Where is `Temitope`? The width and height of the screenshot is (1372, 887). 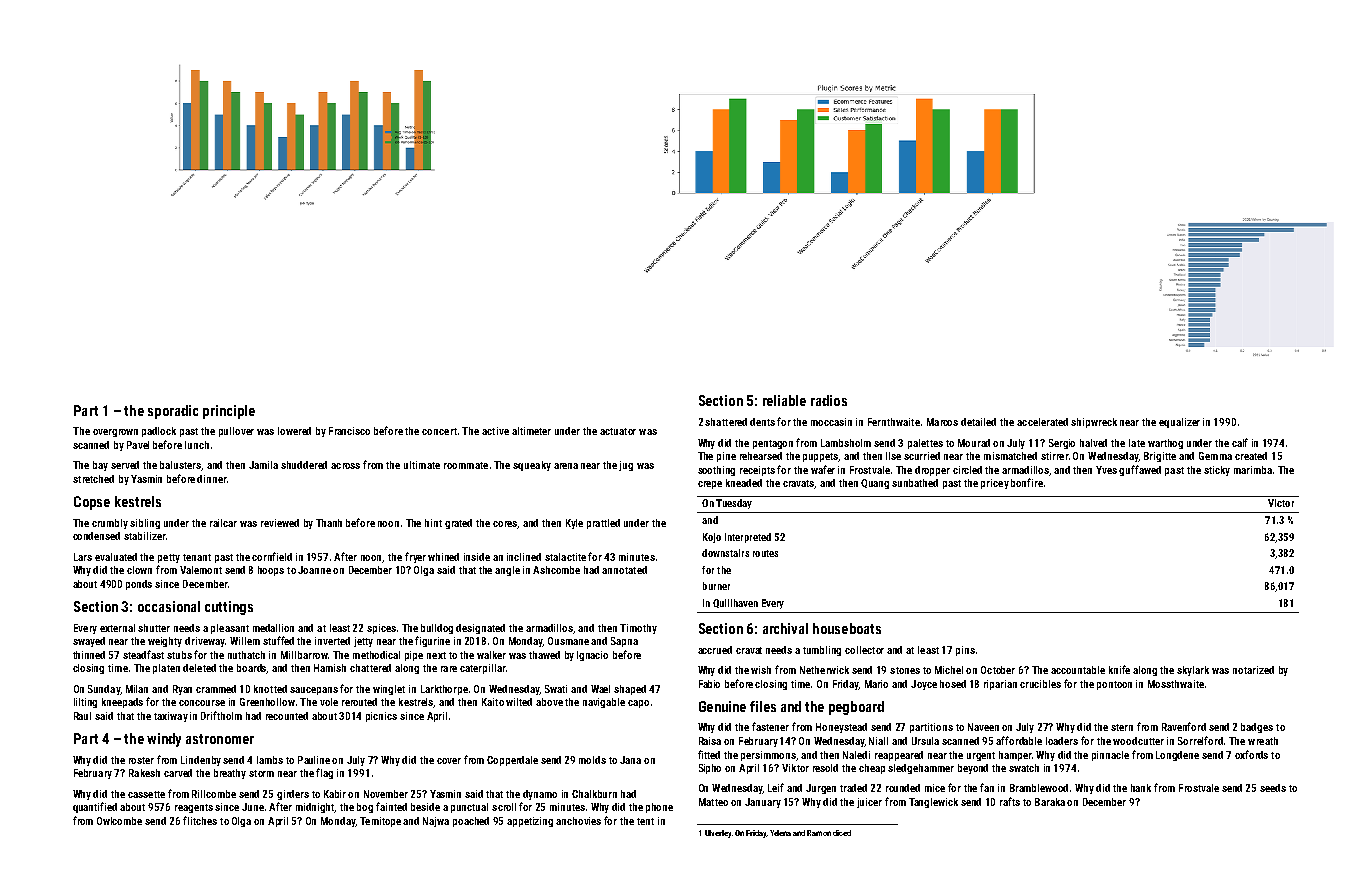 Temitope is located at coordinates (380, 822).
